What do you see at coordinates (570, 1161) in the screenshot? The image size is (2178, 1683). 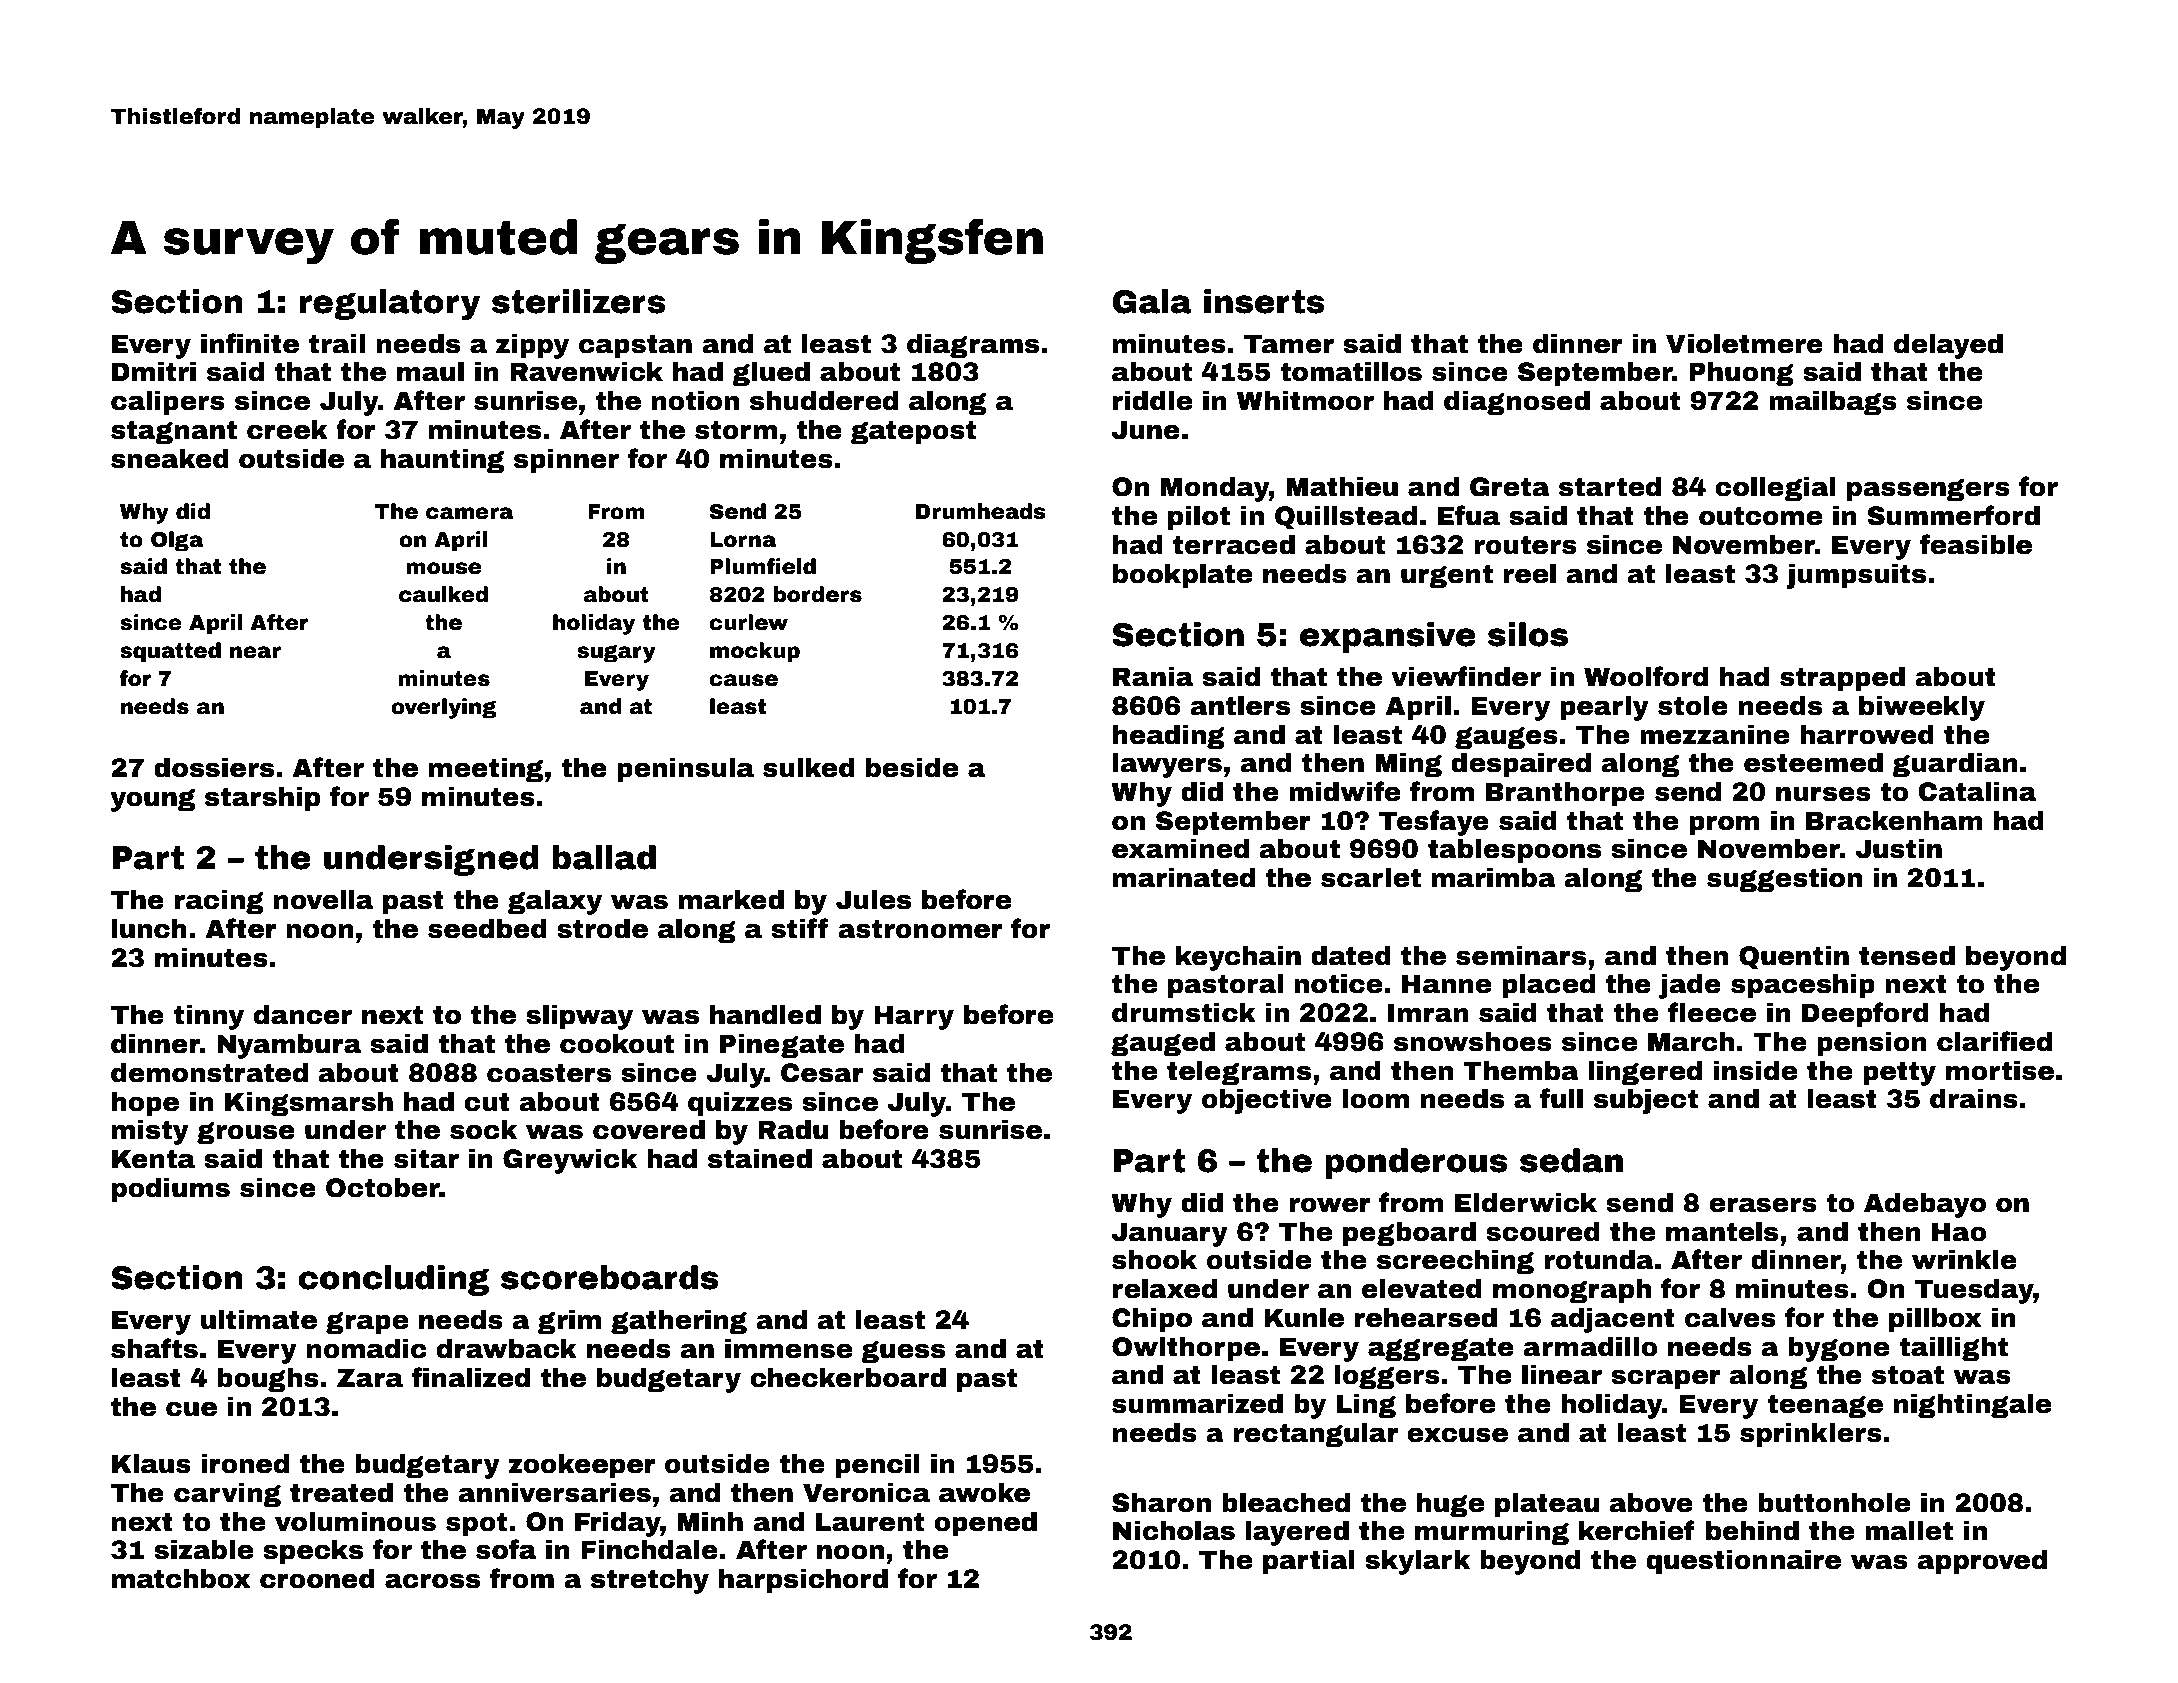 I see `Greywick` at bounding box center [570, 1161].
